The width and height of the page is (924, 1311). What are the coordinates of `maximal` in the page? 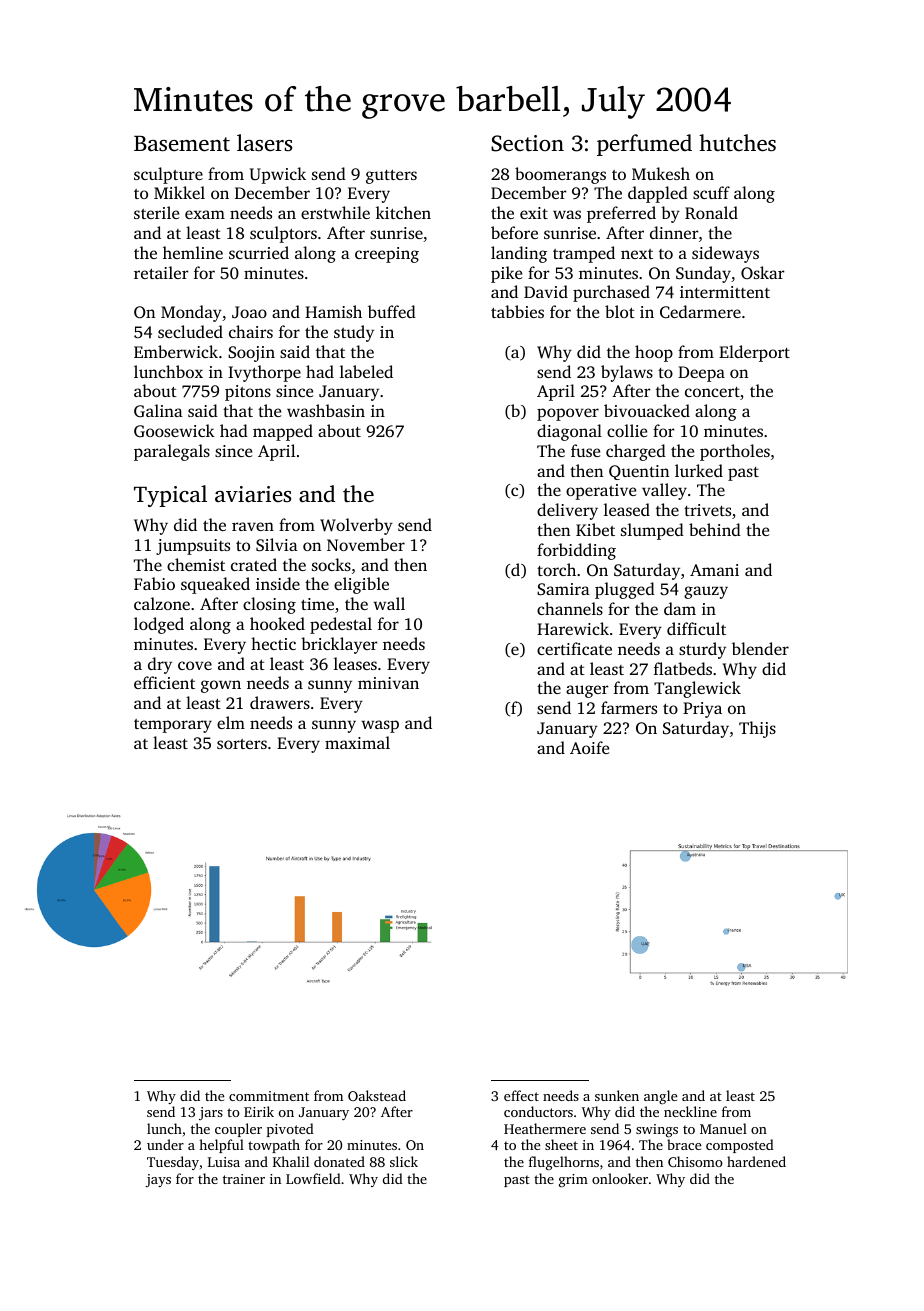 It's located at (357, 742).
